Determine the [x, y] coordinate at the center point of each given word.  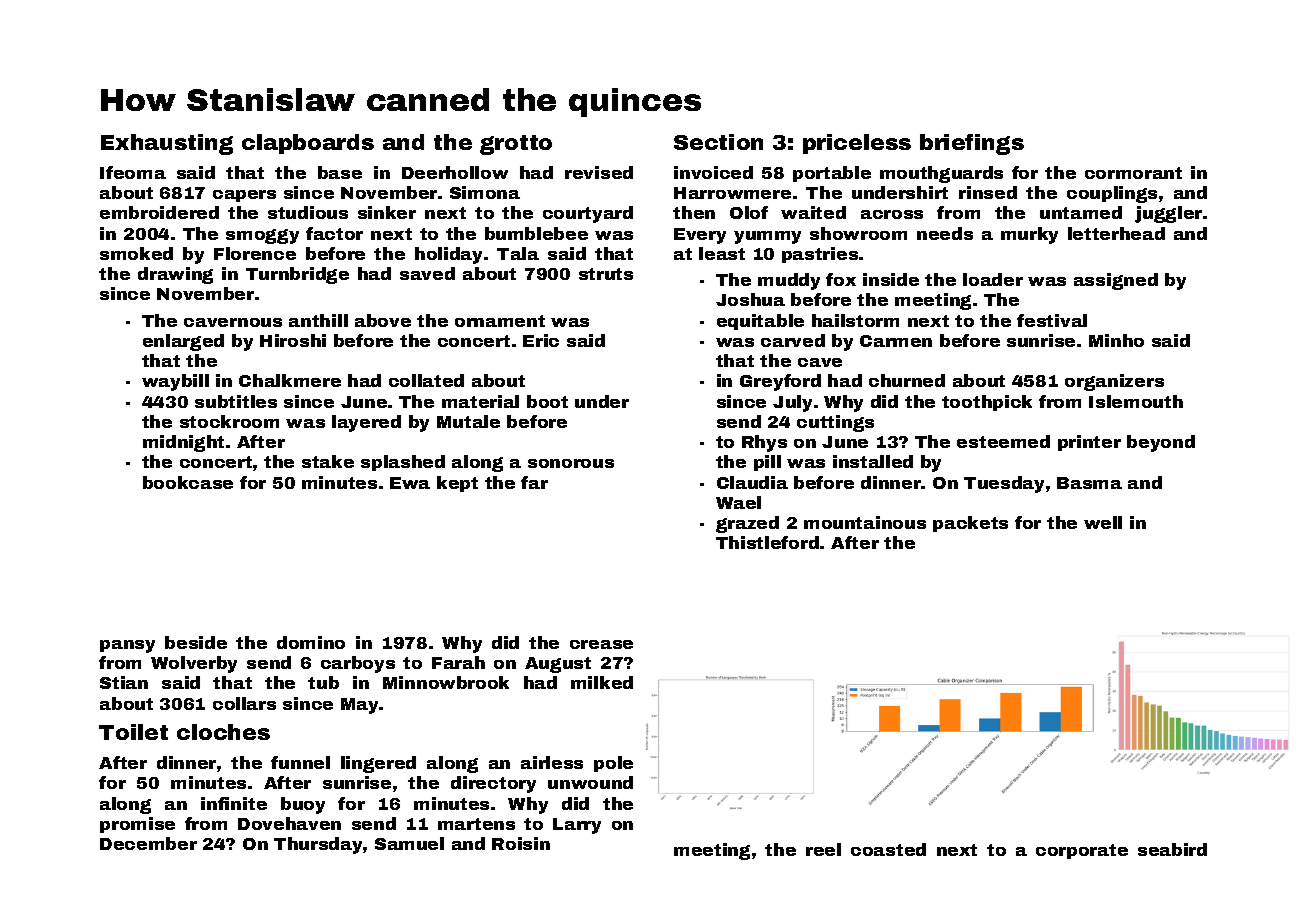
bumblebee [536, 233]
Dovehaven [289, 823]
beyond [1161, 443]
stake [328, 461]
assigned [1116, 281]
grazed [747, 524]
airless [552, 762]
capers [244, 196]
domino [311, 642]
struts [606, 274]
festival [1052, 320]
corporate [1082, 851]
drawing [175, 275]
